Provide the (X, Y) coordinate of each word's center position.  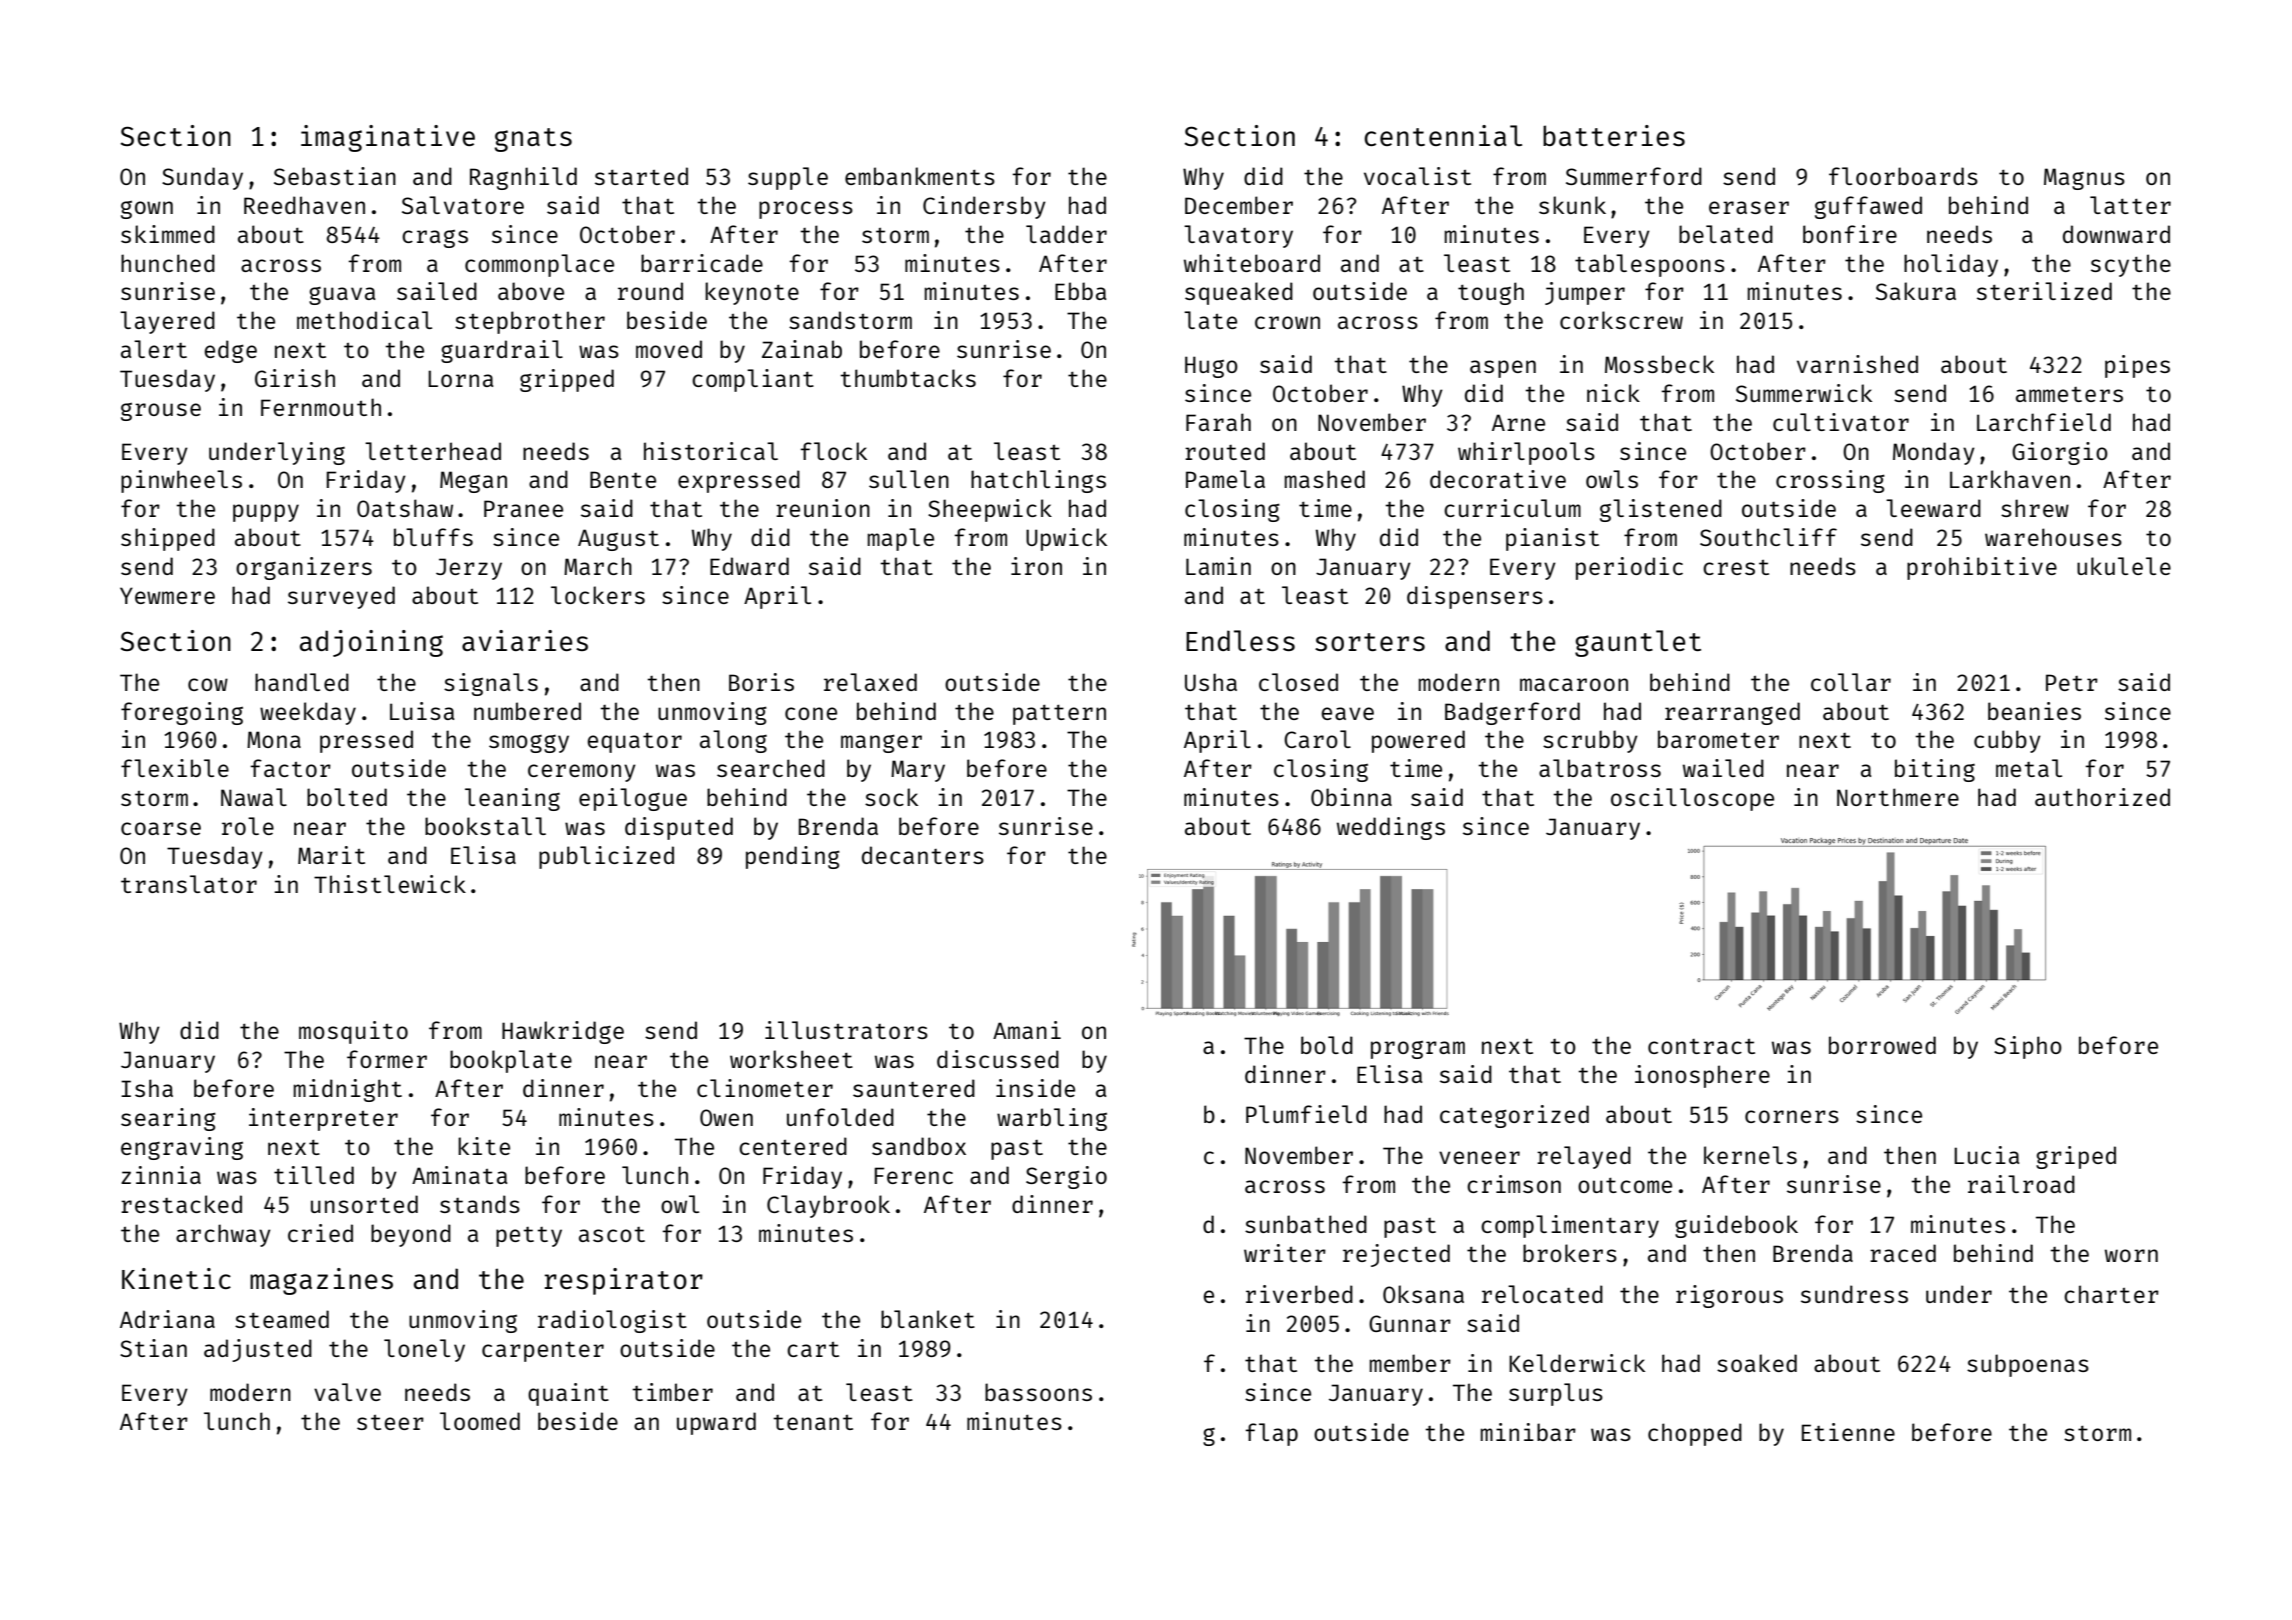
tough (1491, 293)
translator (189, 884)
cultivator (1841, 422)
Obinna (1351, 797)
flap (1271, 1434)
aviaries (525, 640)
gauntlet (1638, 643)
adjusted (258, 1350)
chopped (1695, 1434)
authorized (2102, 797)
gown (147, 209)
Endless (1240, 640)
